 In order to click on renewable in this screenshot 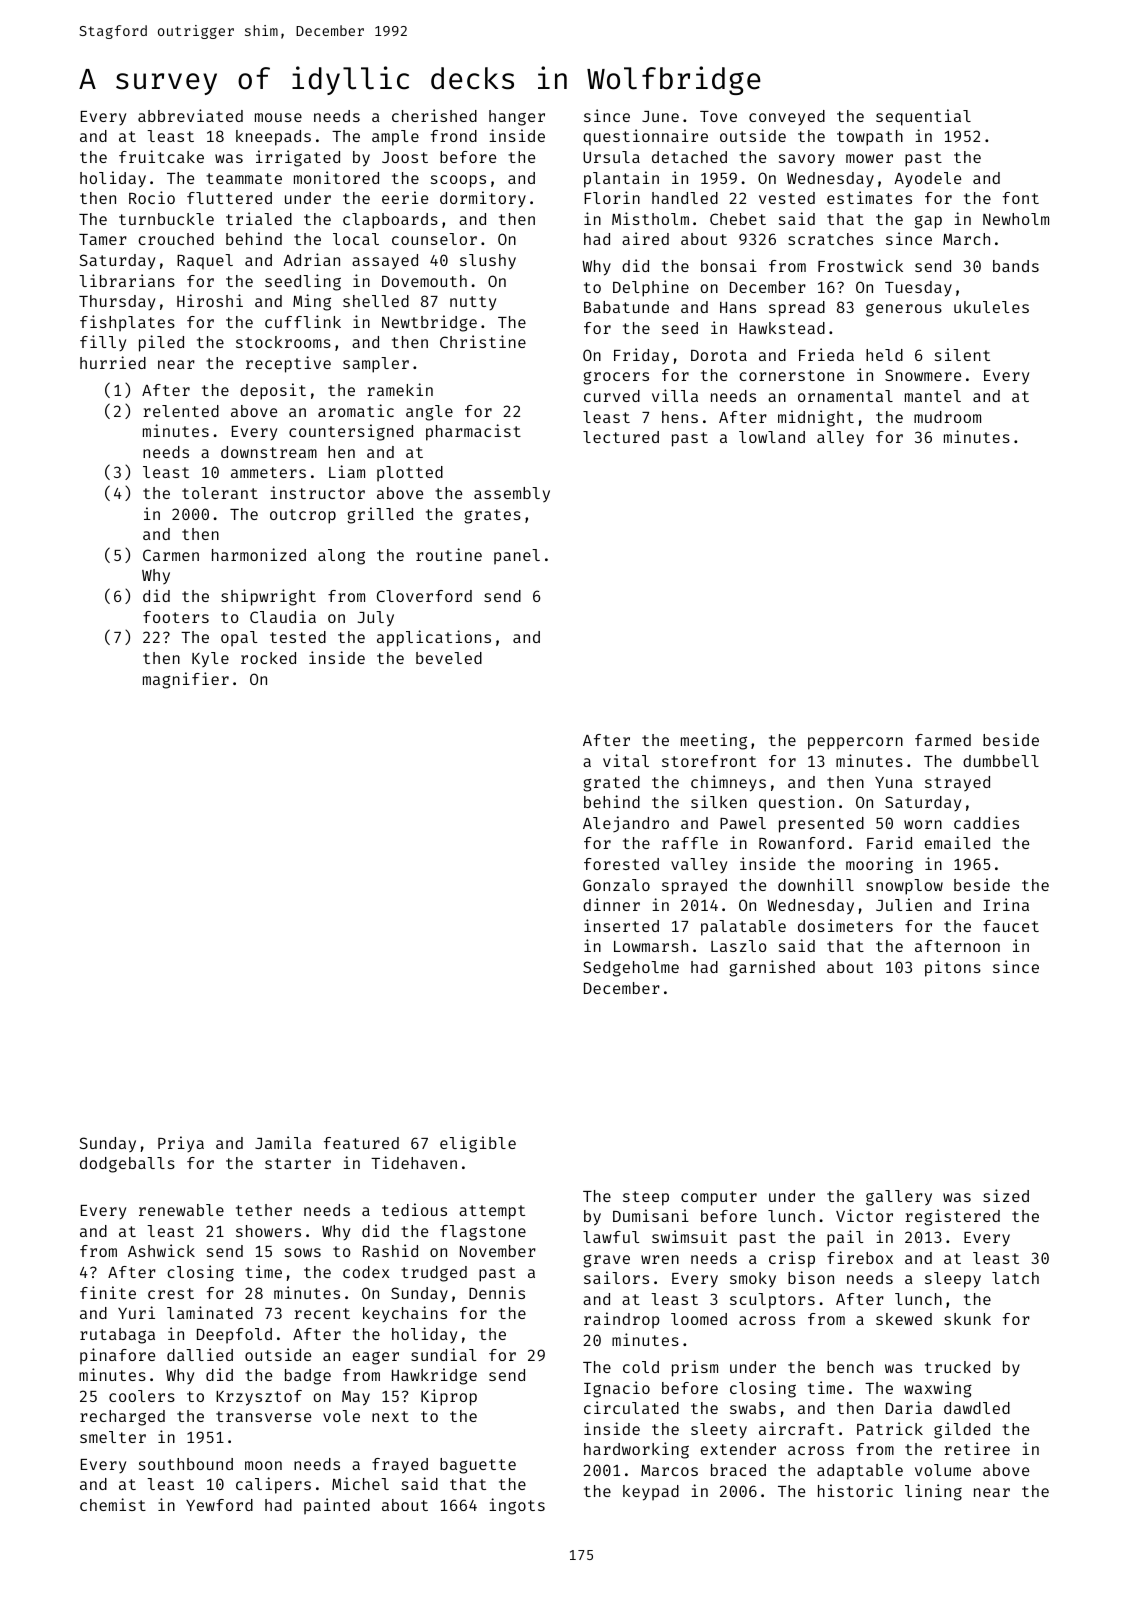, I will do `click(181, 1210)`.
